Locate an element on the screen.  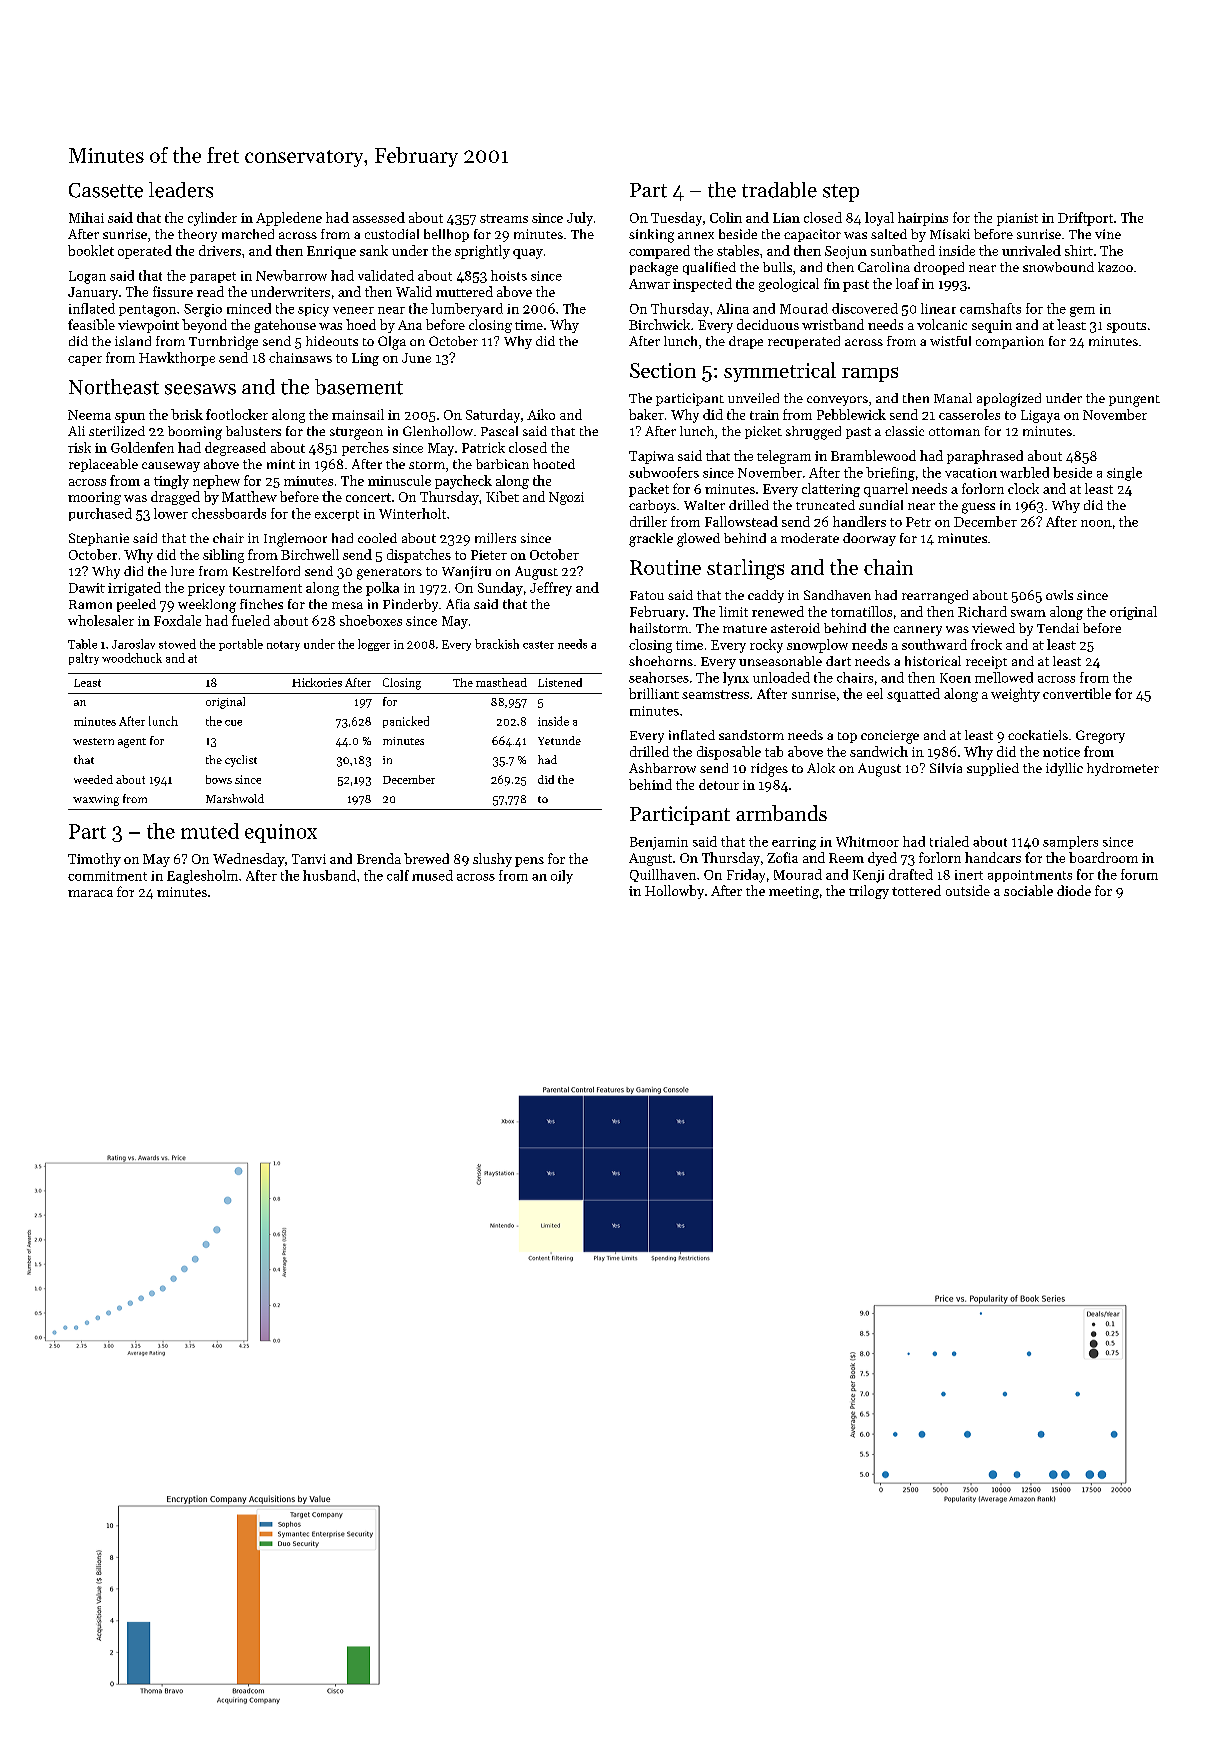
Petr is located at coordinates (918, 522).
